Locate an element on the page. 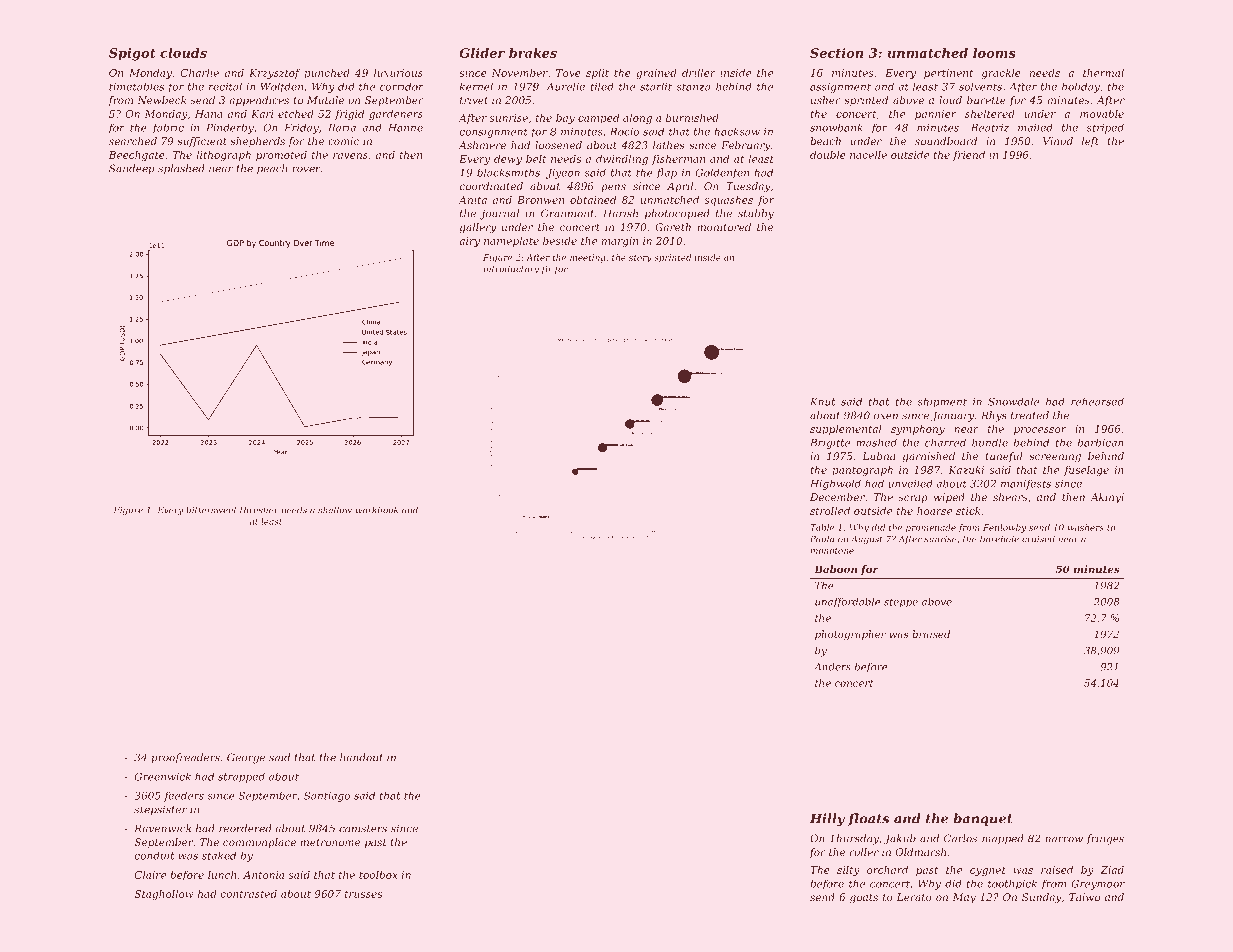  Vinod is located at coordinates (1058, 141).
